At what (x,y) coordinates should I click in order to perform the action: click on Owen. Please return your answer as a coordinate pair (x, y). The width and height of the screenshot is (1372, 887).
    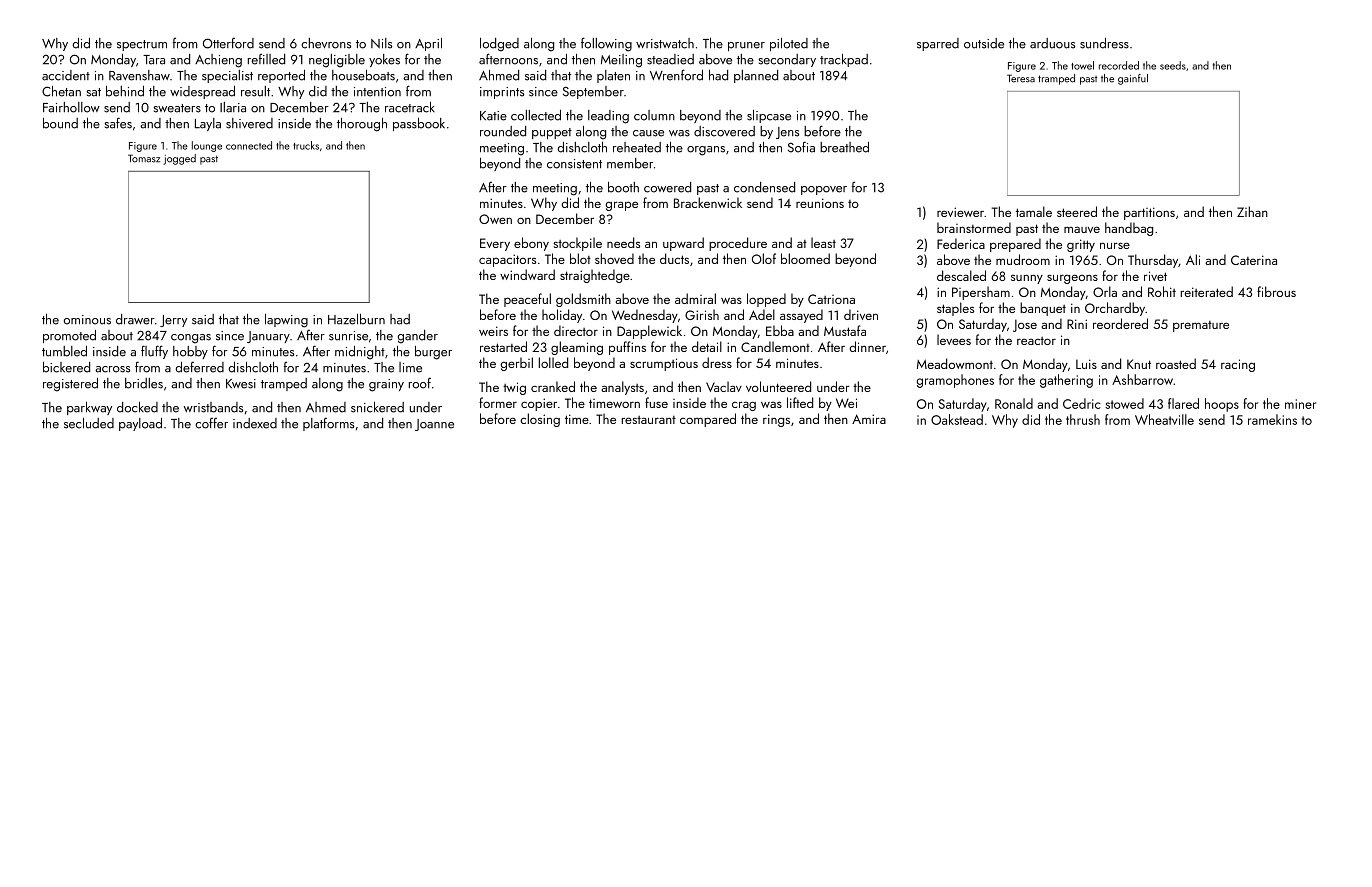
    Looking at the image, I should click on (495, 219).
